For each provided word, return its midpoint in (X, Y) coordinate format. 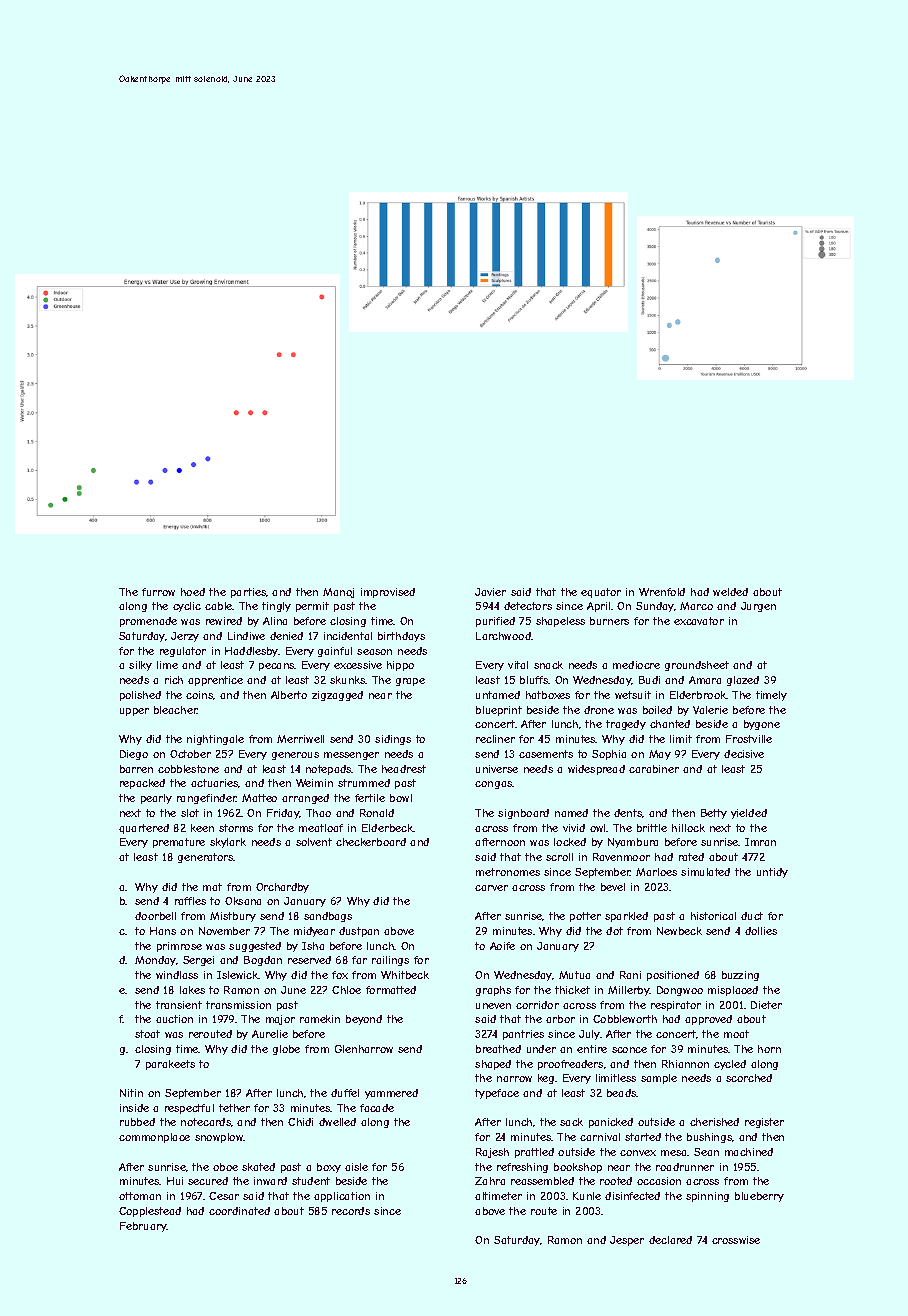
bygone (762, 725)
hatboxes (548, 695)
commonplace (154, 1138)
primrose (179, 947)
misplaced (733, 991)
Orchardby (282, 888)
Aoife (502, 946)
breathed (498, 1049)
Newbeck (679, 931)
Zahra (490, 1181)
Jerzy (185, 637)
